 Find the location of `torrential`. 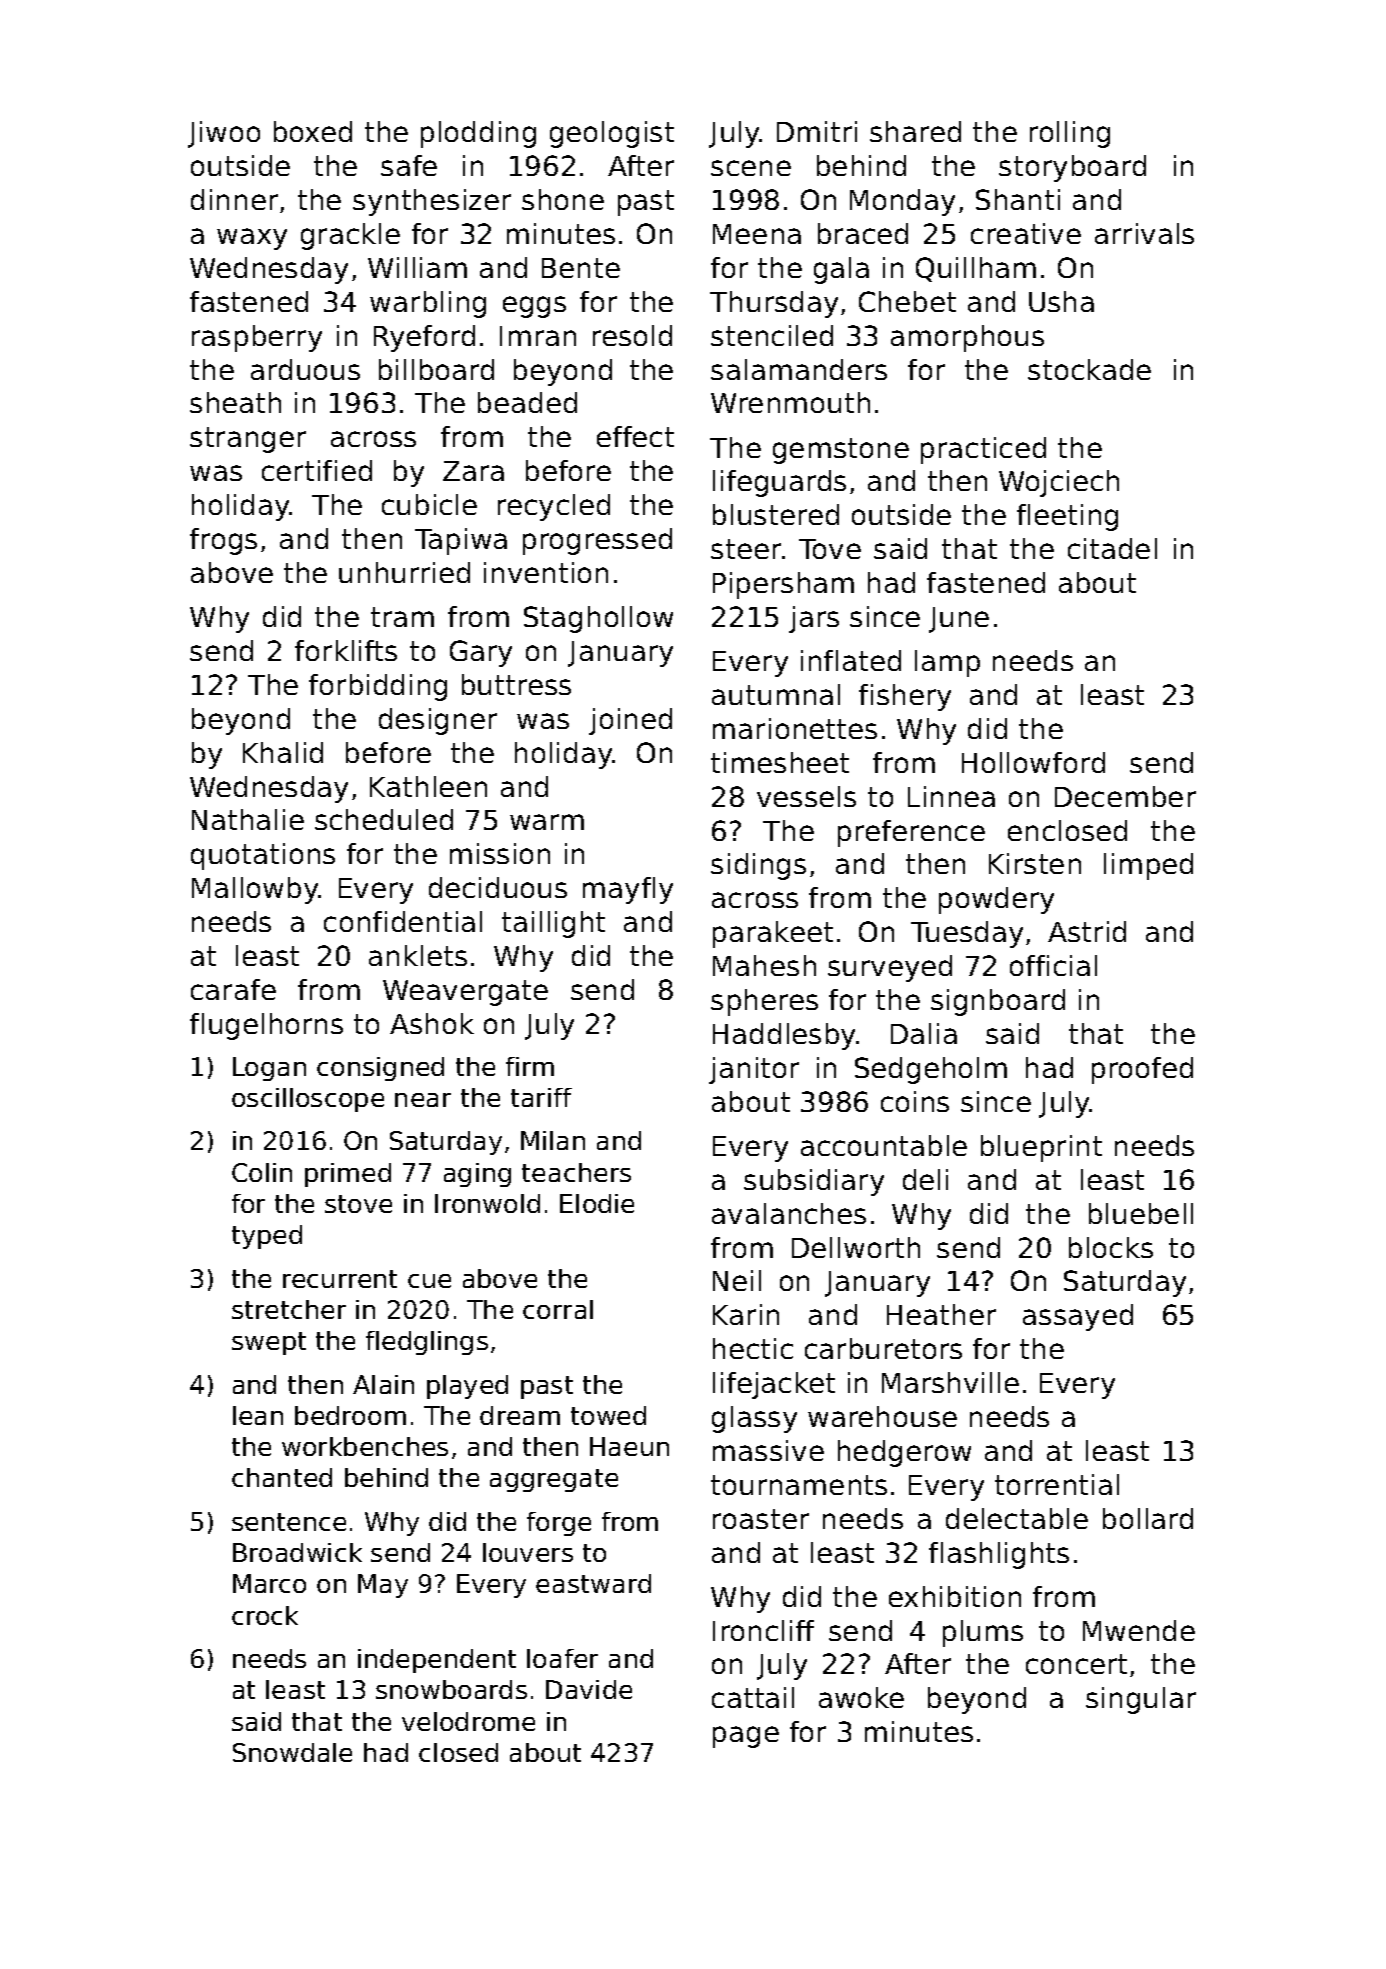

torrential is located at coordinates (1057, 1484).
